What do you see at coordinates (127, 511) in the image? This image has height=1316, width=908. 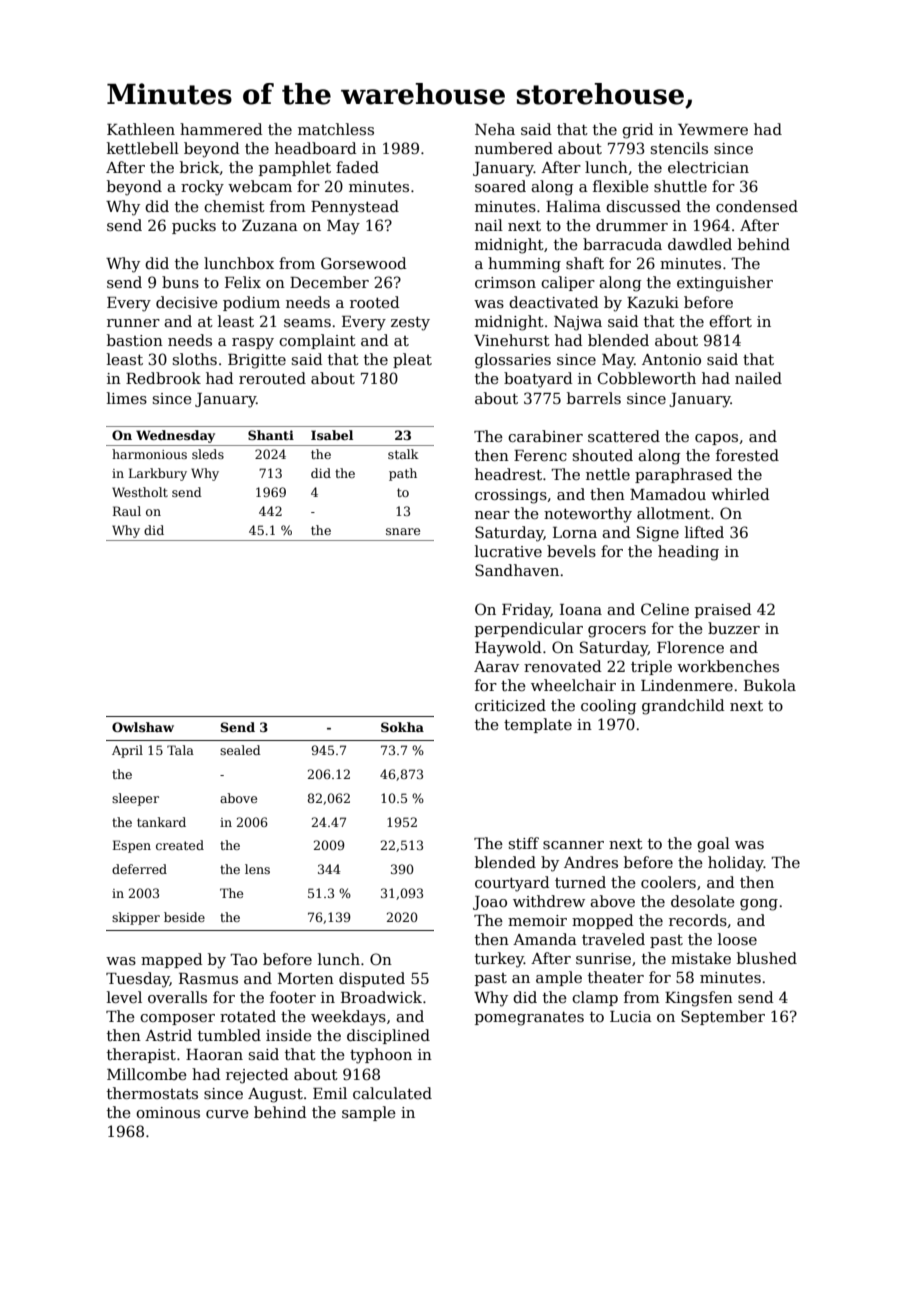 I see `Raul` at bounding box center [127, 511].
